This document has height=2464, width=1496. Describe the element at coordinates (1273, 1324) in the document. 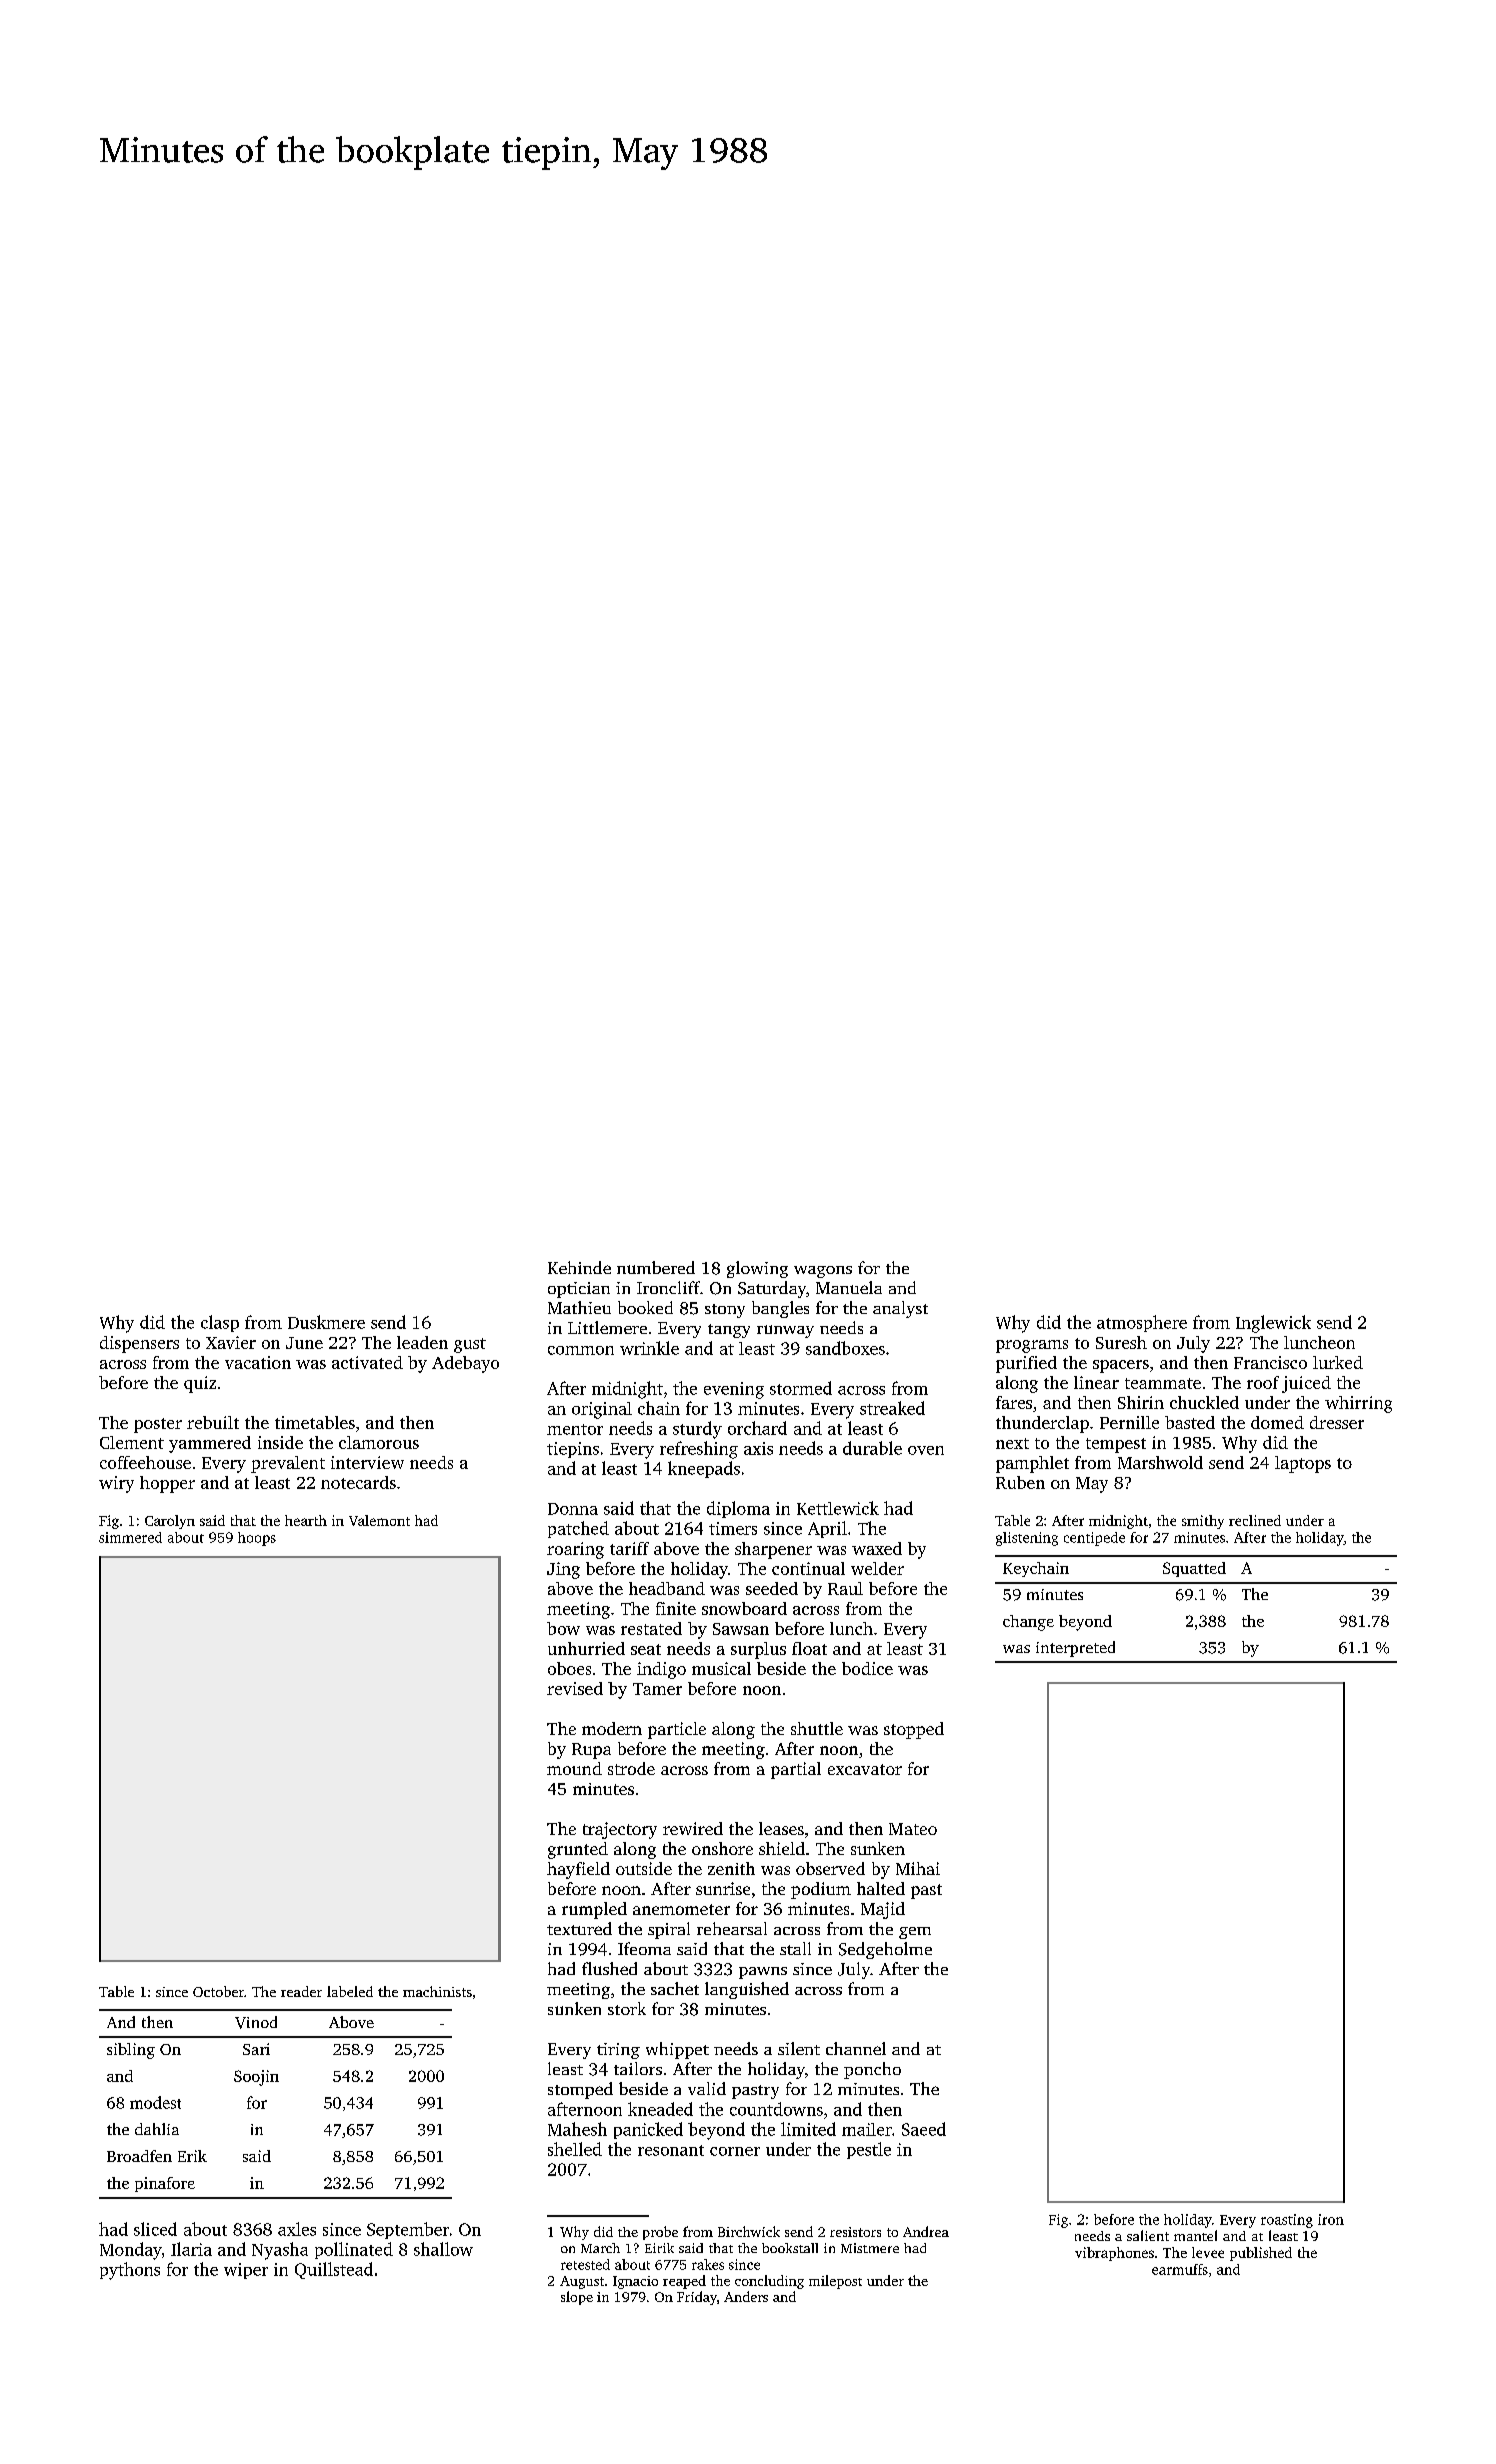

I see `Inglewick` at that location.
